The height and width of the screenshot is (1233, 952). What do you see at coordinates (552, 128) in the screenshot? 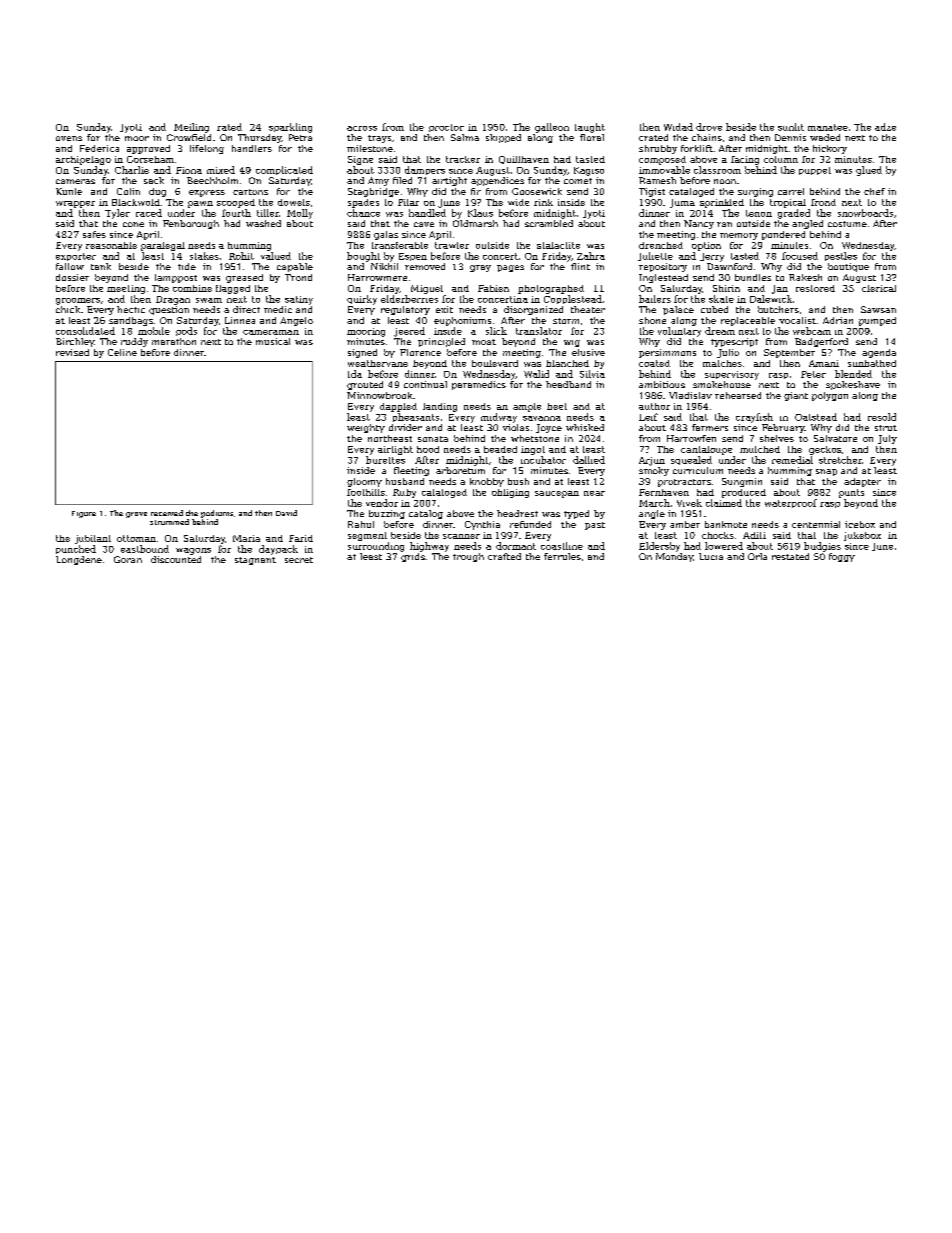
I see `galleon` at bounding box center [552, 128].
